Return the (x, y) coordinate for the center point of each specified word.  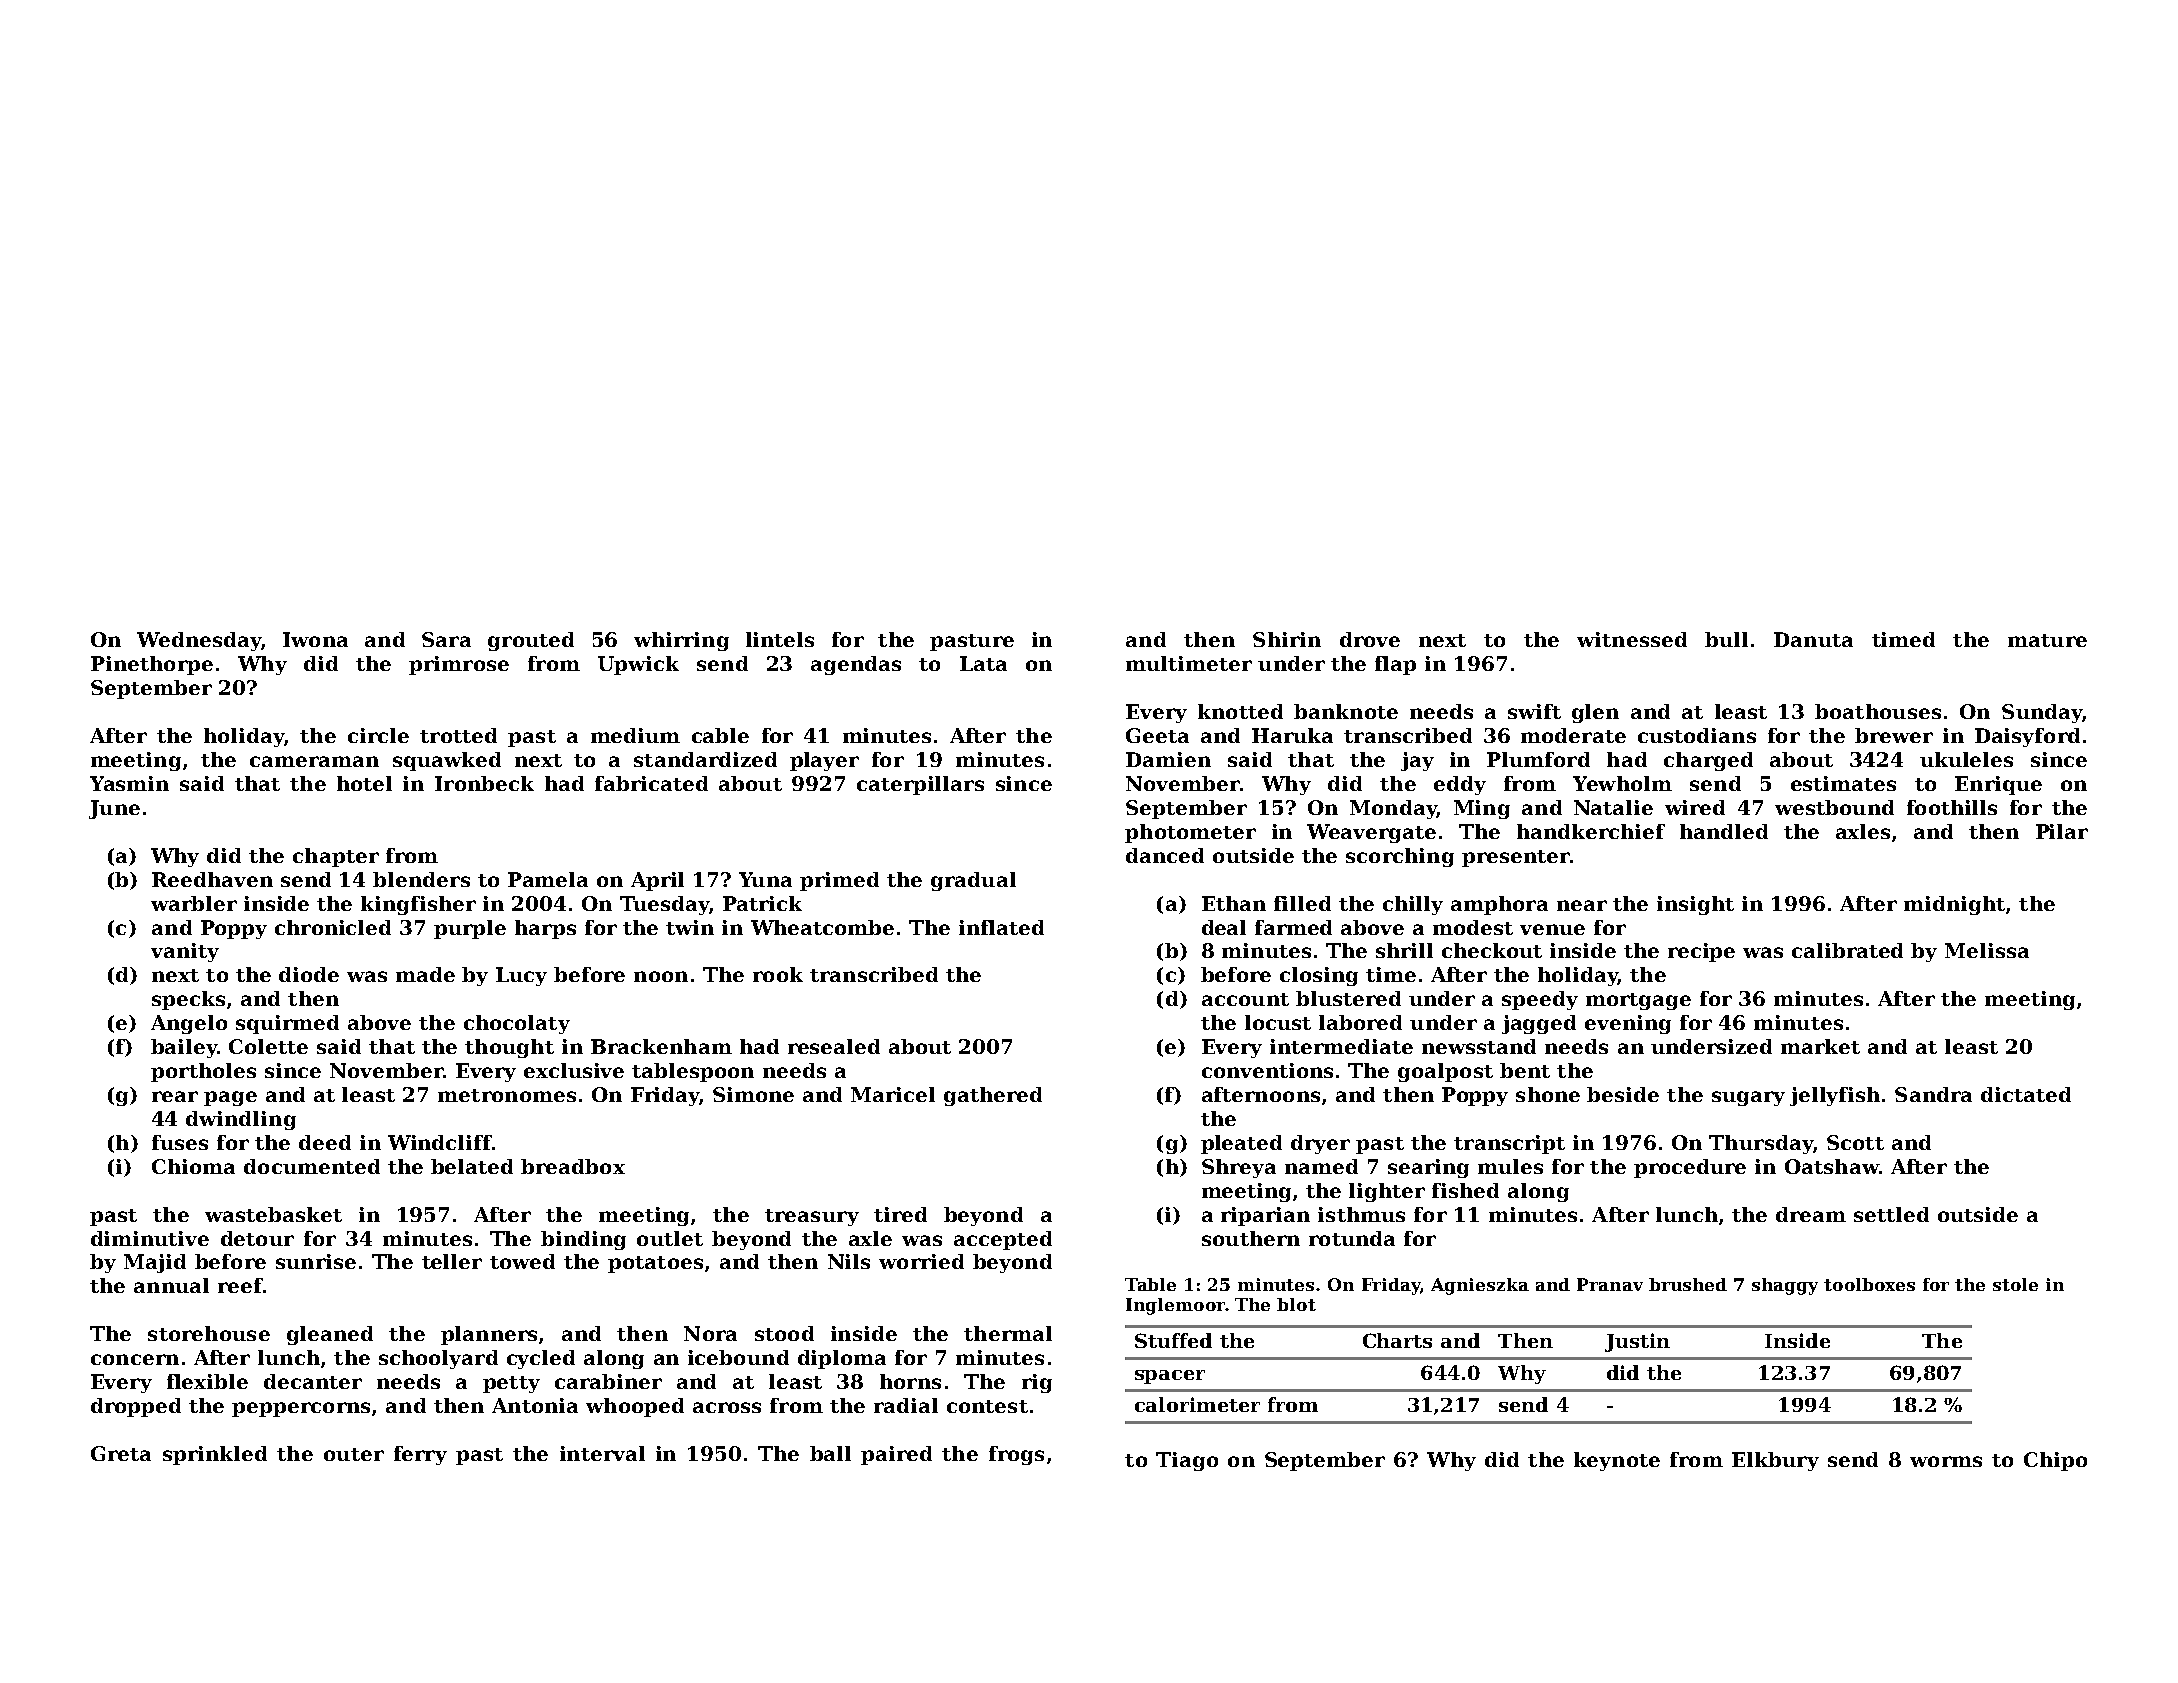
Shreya (1239, 1168)
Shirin (1287, 639)
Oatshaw (1832, 1166)
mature (2047, 640)
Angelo (189, 1024)
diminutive (150, 1238)
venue (1552, 929)
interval (602, 1453)
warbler (194, 903)
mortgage (1638, 1001)
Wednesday (199, 641)
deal (1224, 927)
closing (1319, 976)
